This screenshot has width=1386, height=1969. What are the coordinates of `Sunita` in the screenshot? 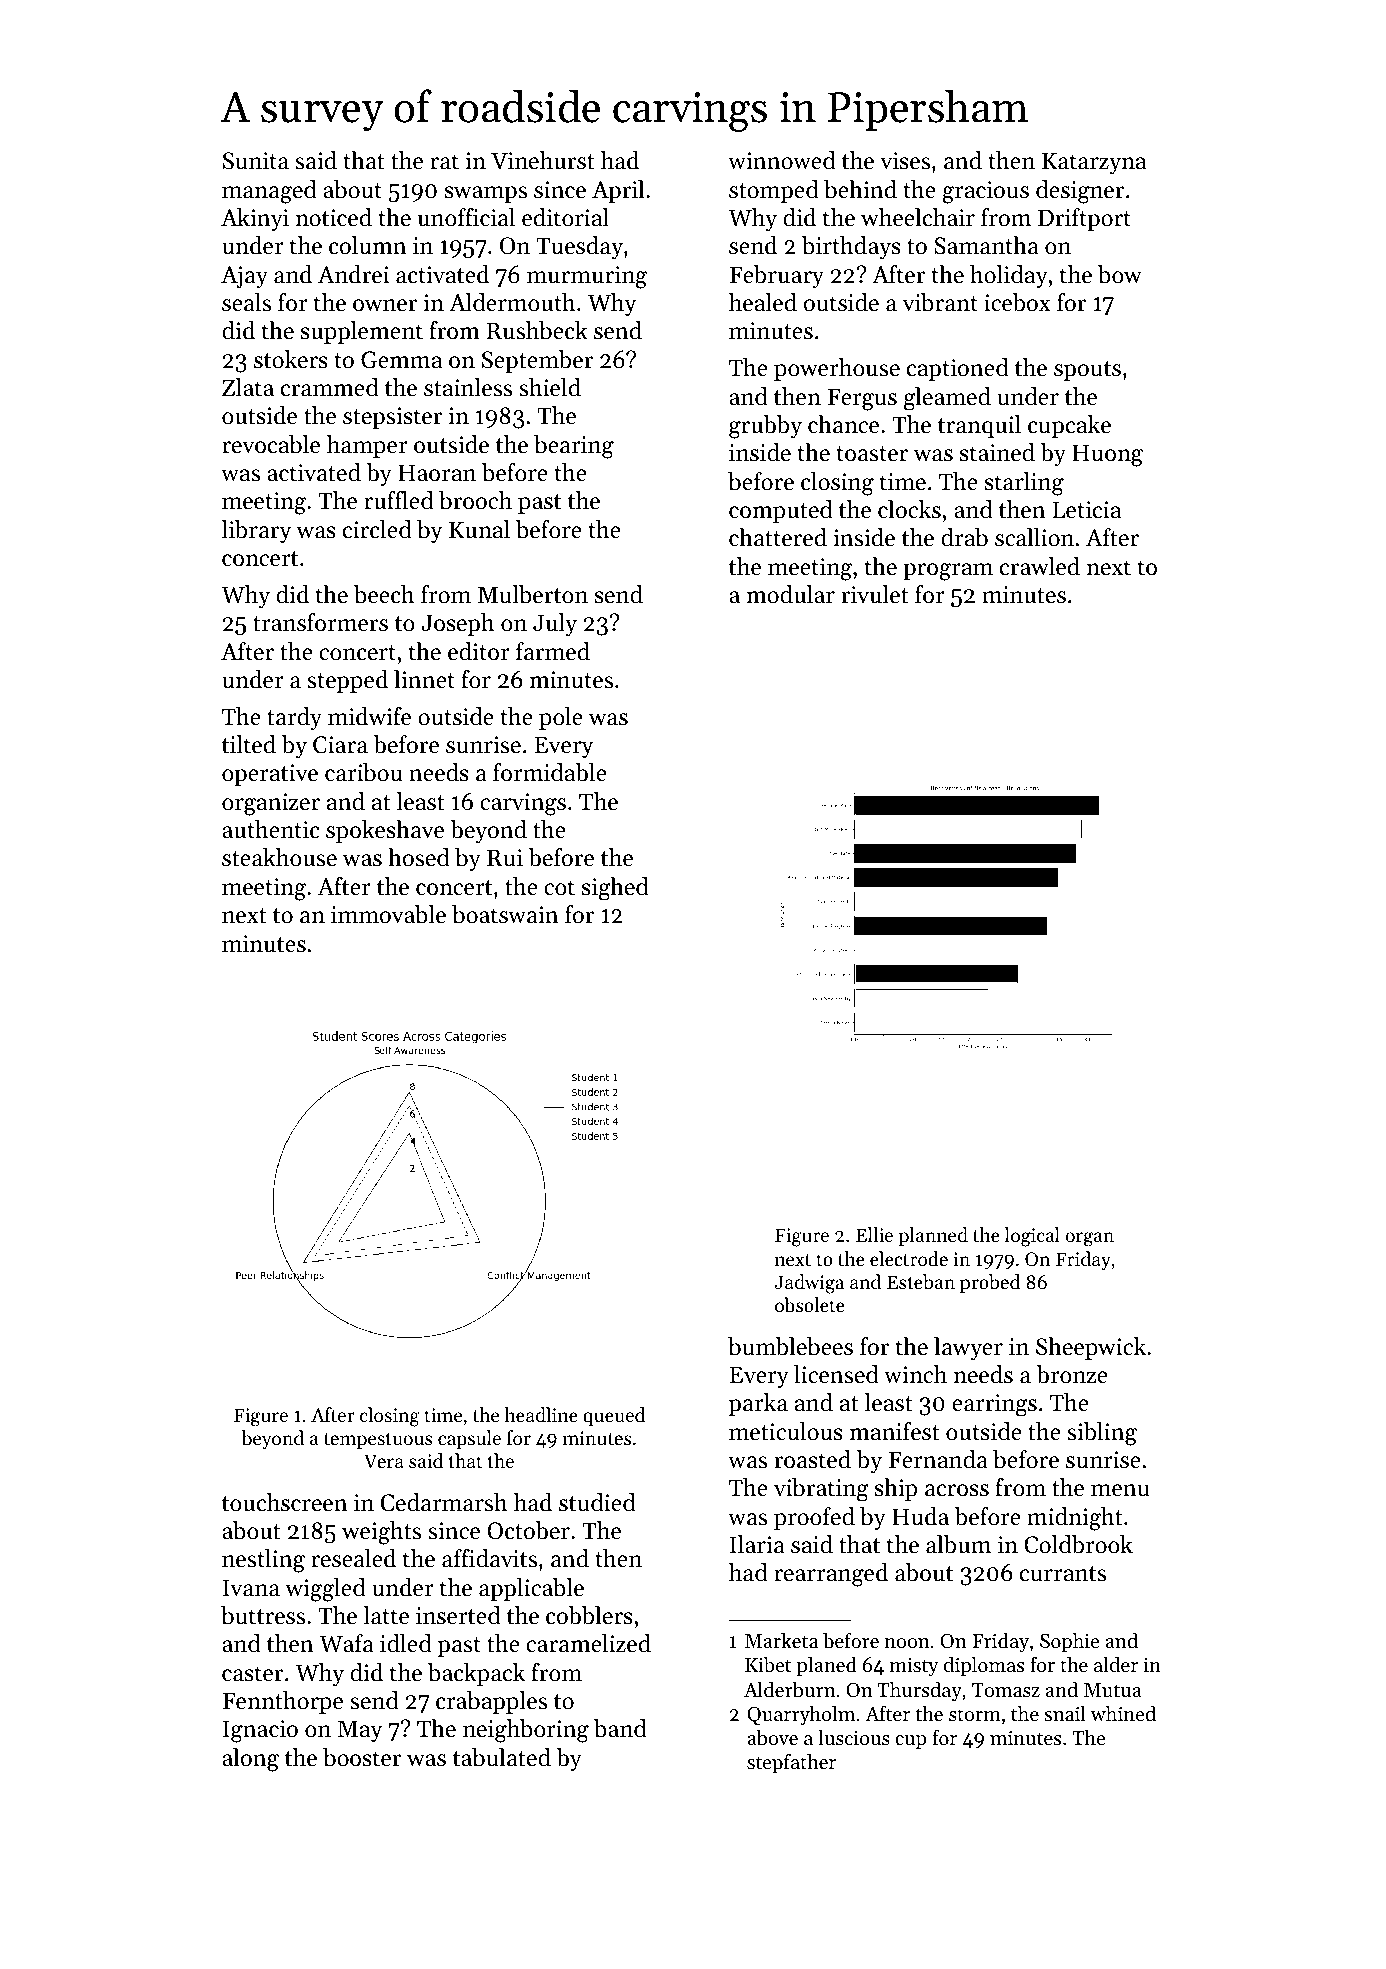 It's located at (256, 161).
